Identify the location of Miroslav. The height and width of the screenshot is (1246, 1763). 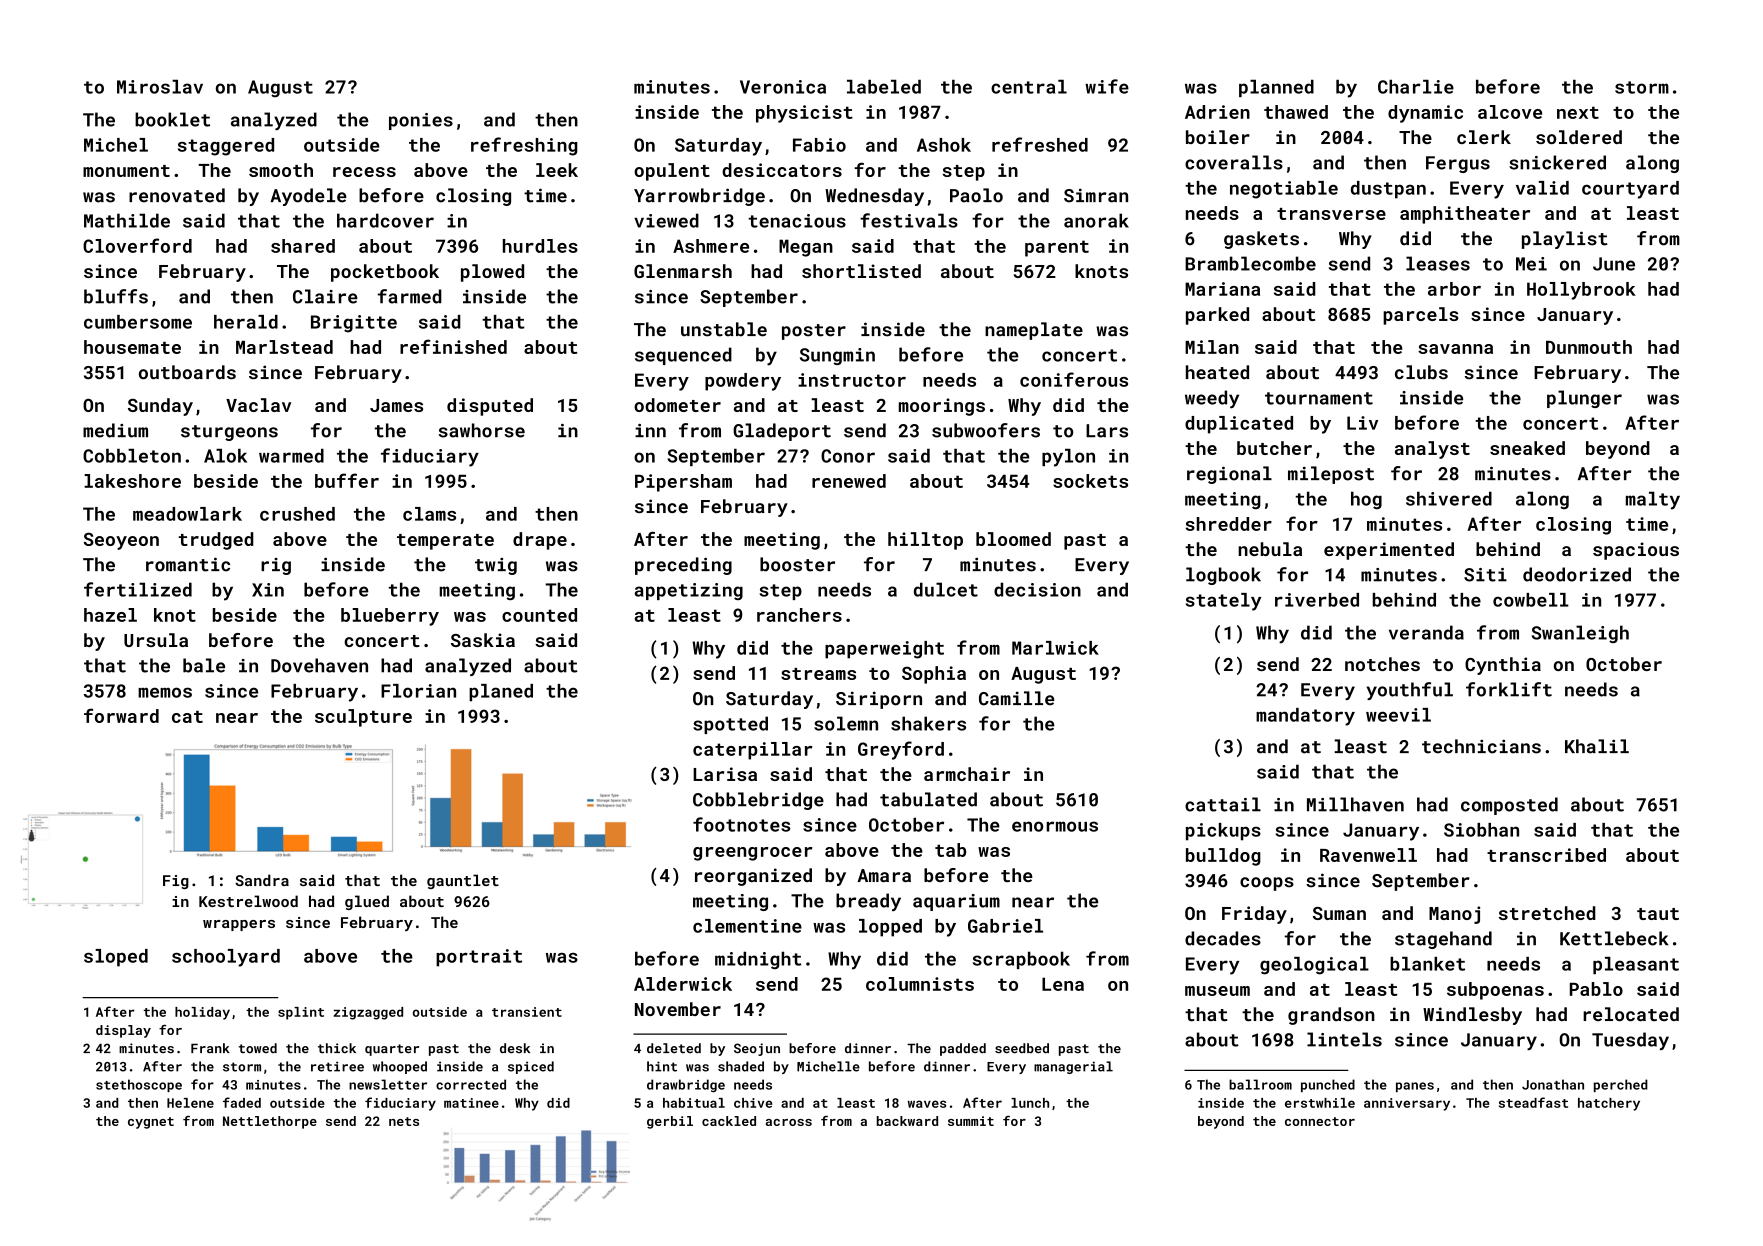
(160, 86).
